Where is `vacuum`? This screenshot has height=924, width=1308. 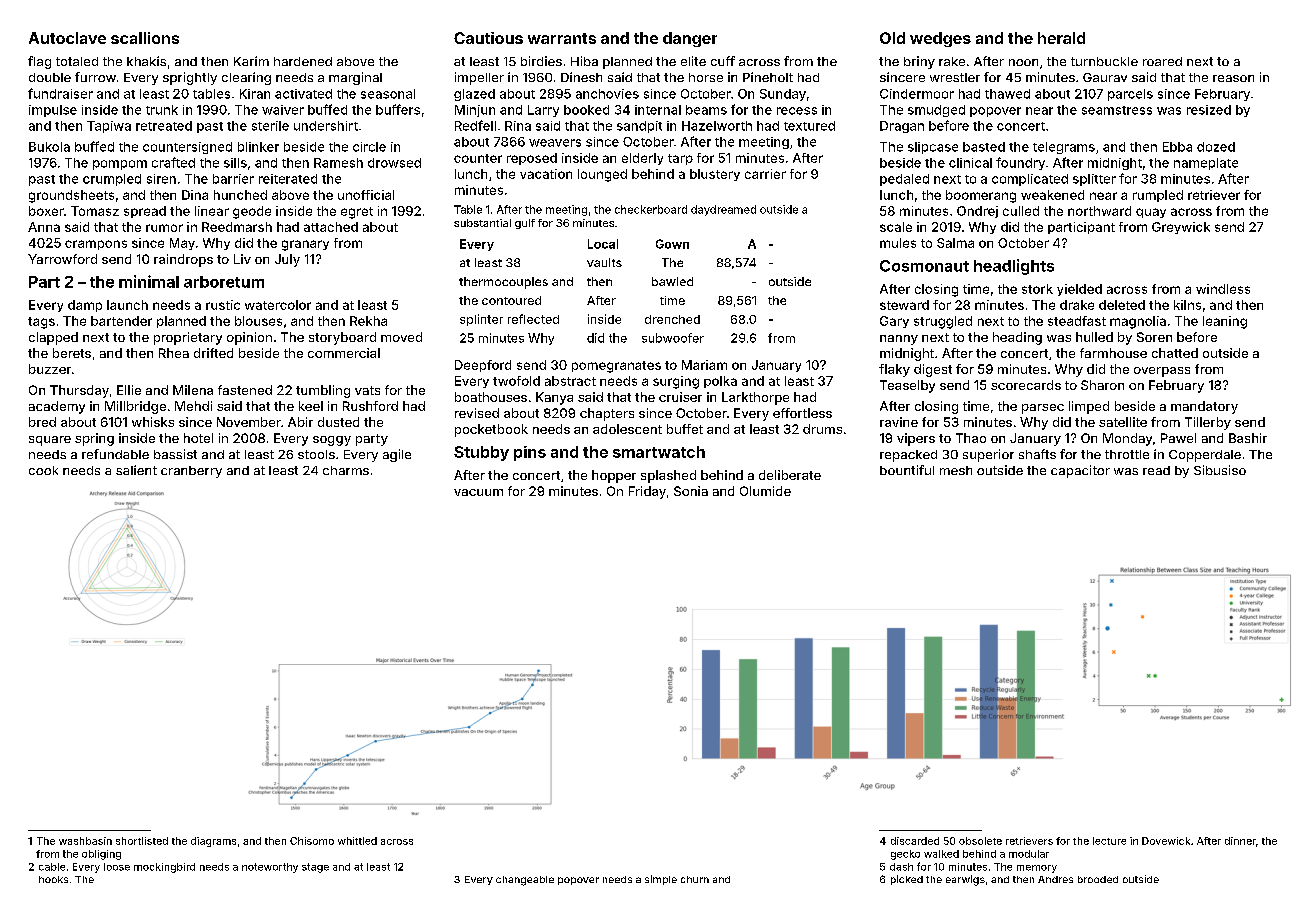 vacuum is located at coordinates (478, 492).
